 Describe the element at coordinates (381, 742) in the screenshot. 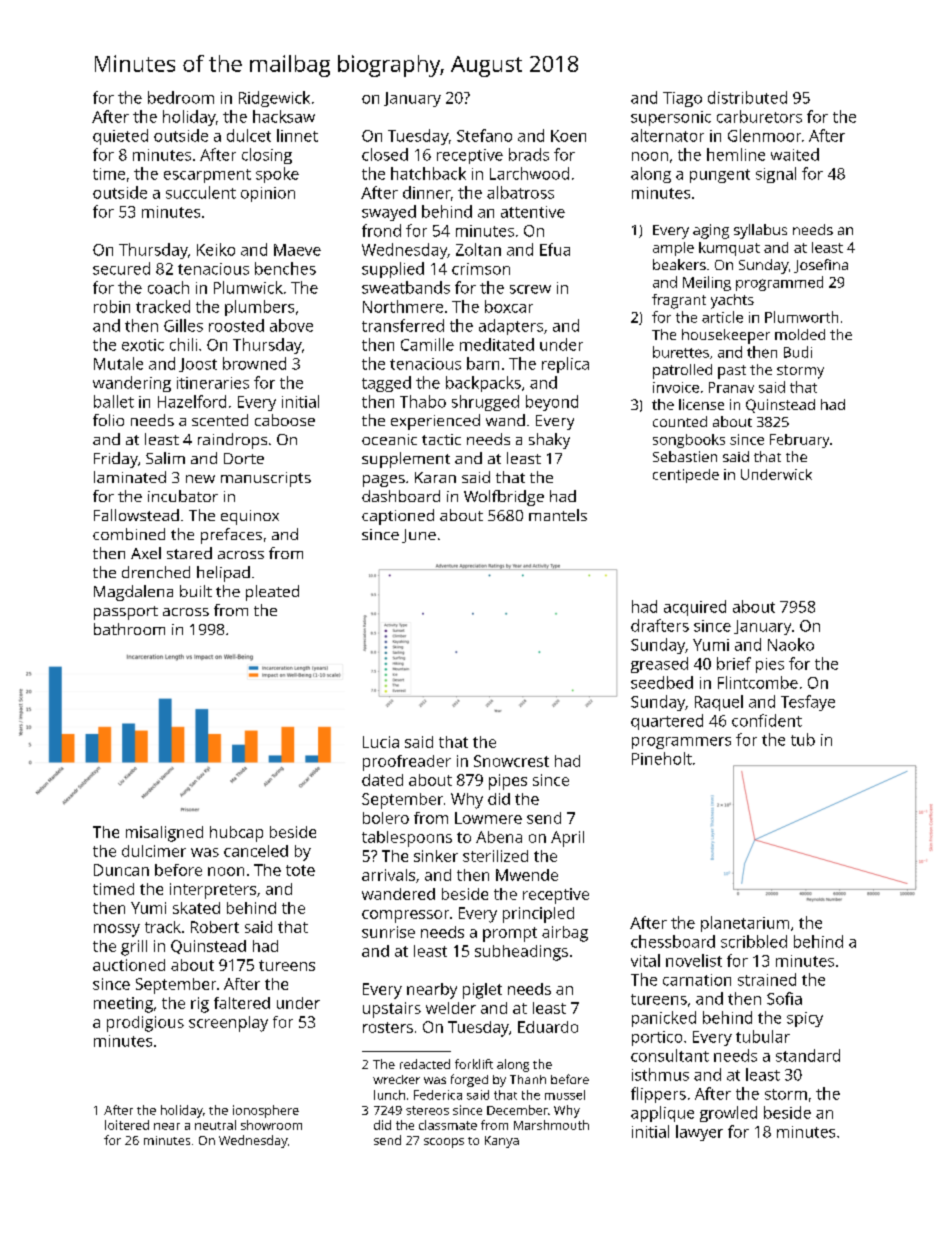

I see `Lucia` at that location.
